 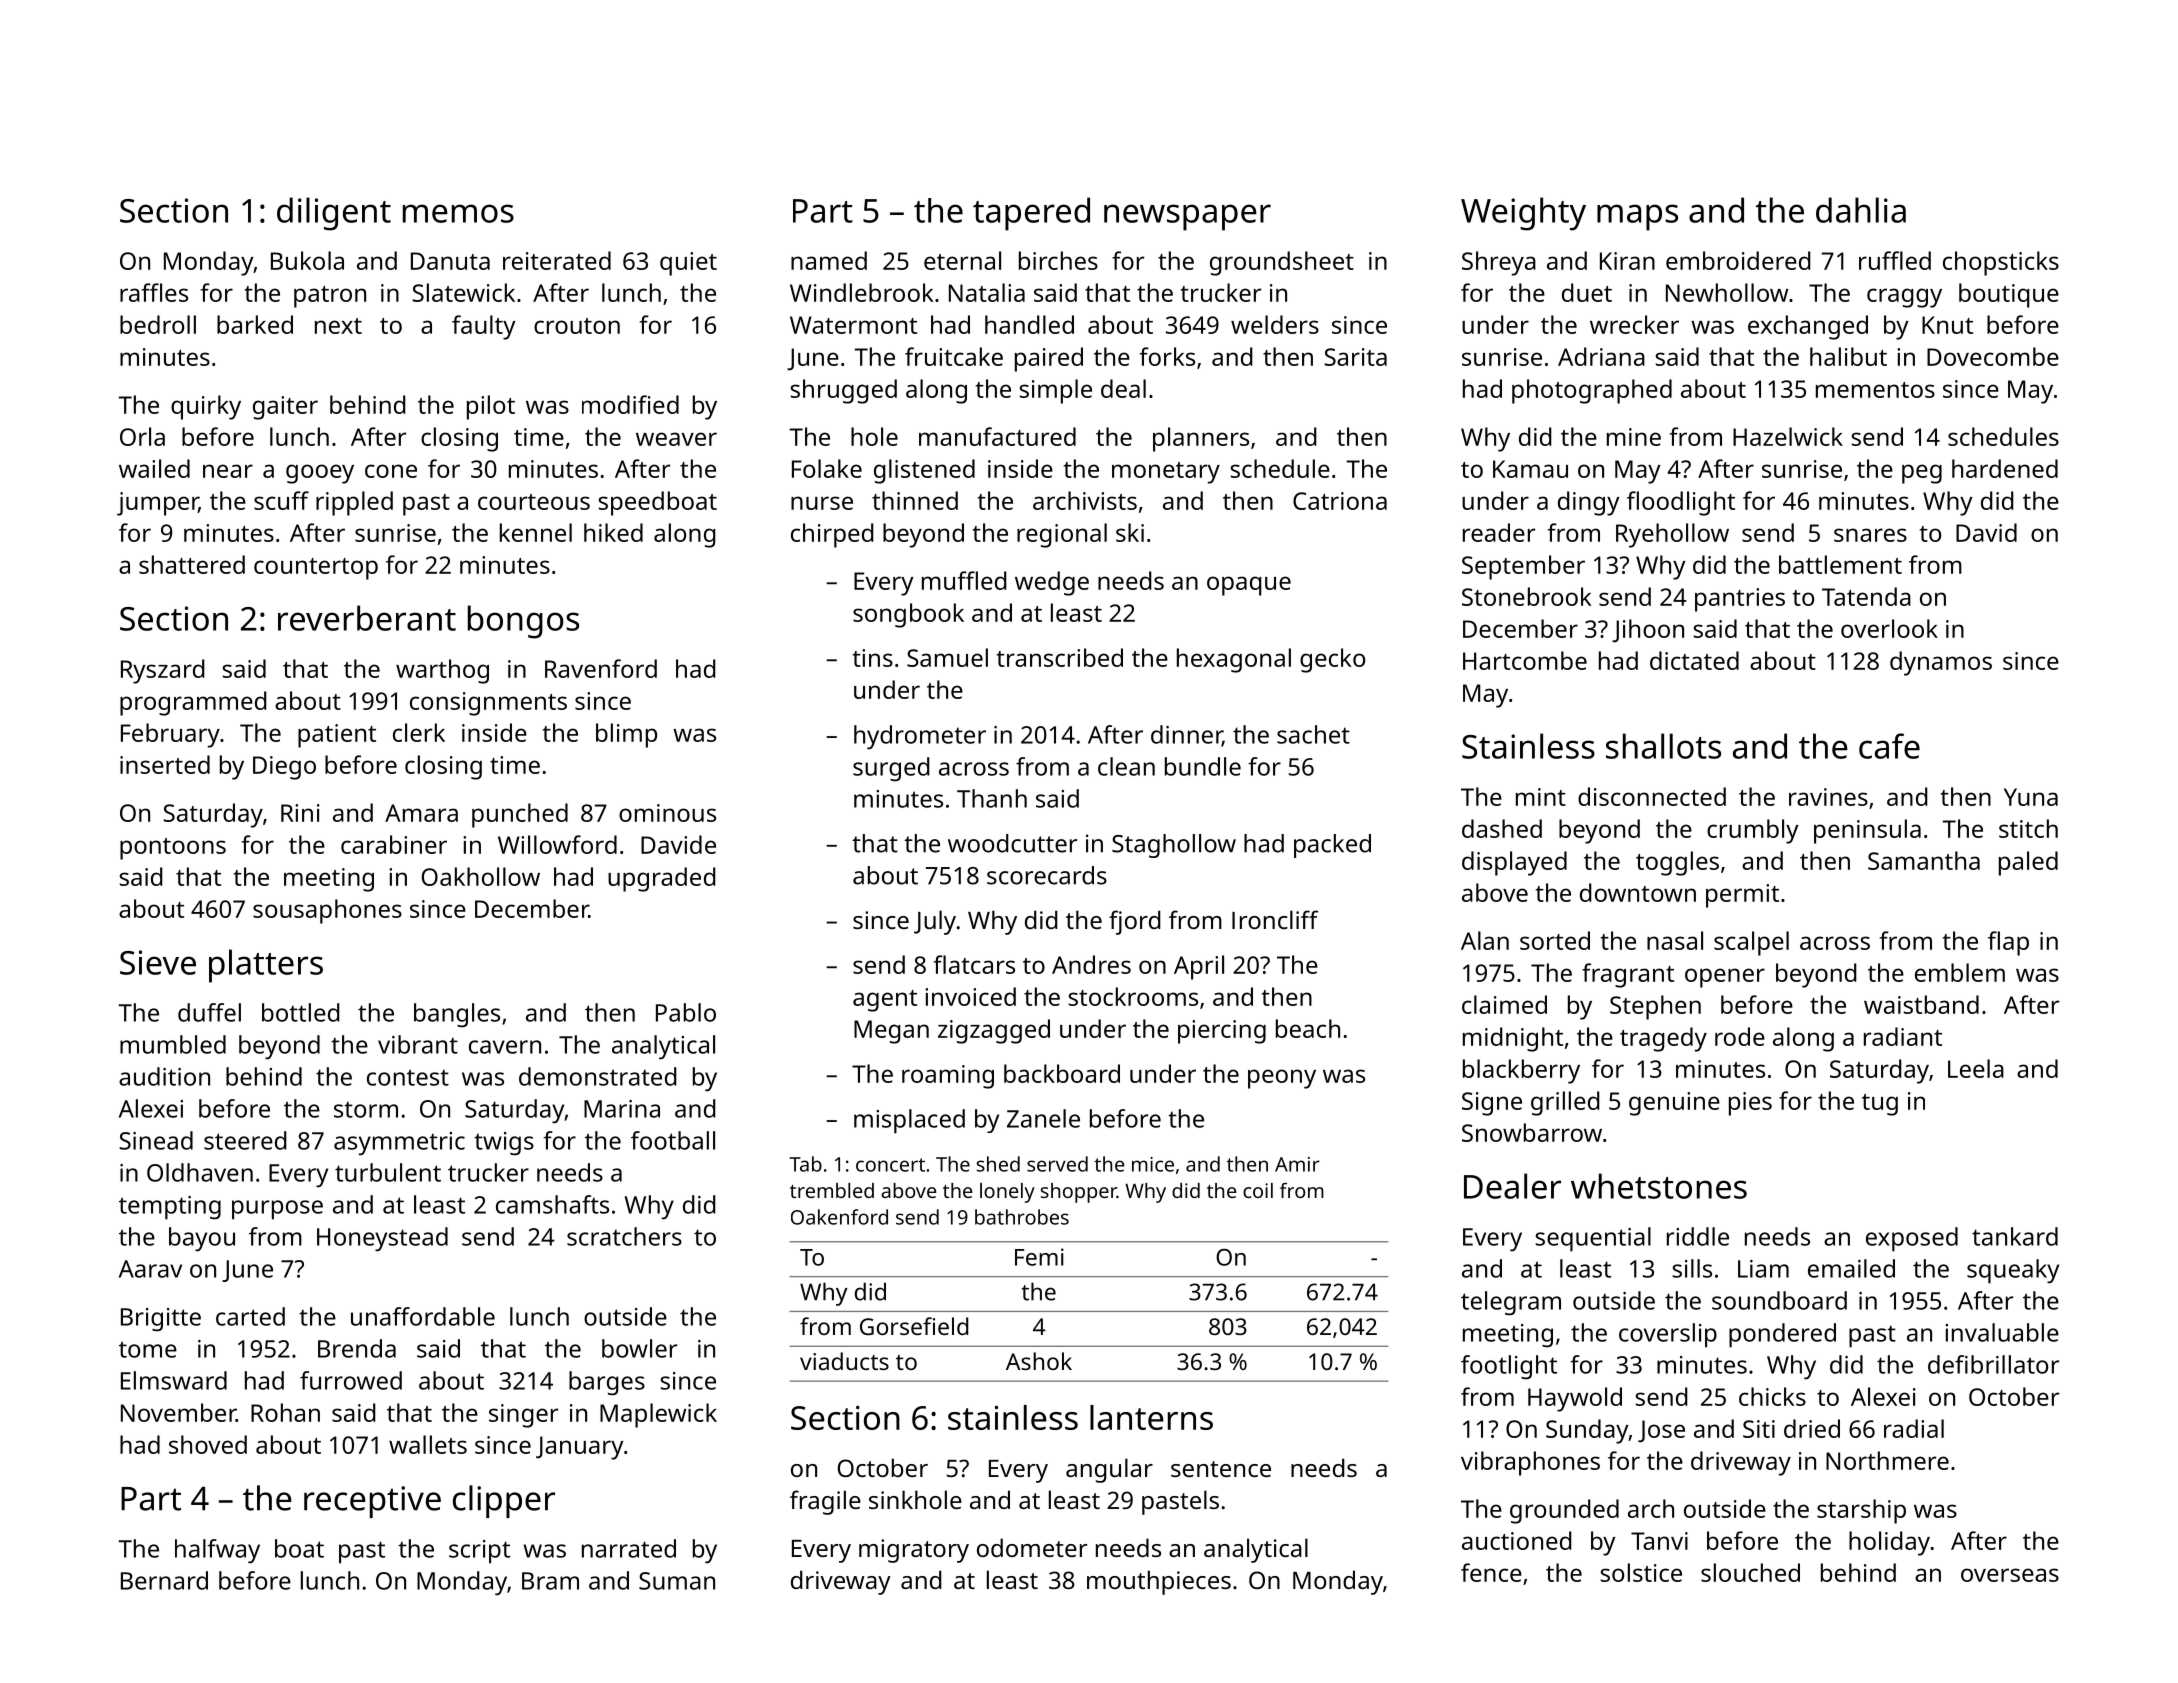 What do you see at coordinates (1126, 766) in the page?
I see `clean` at bounding box center [1126, 766].
